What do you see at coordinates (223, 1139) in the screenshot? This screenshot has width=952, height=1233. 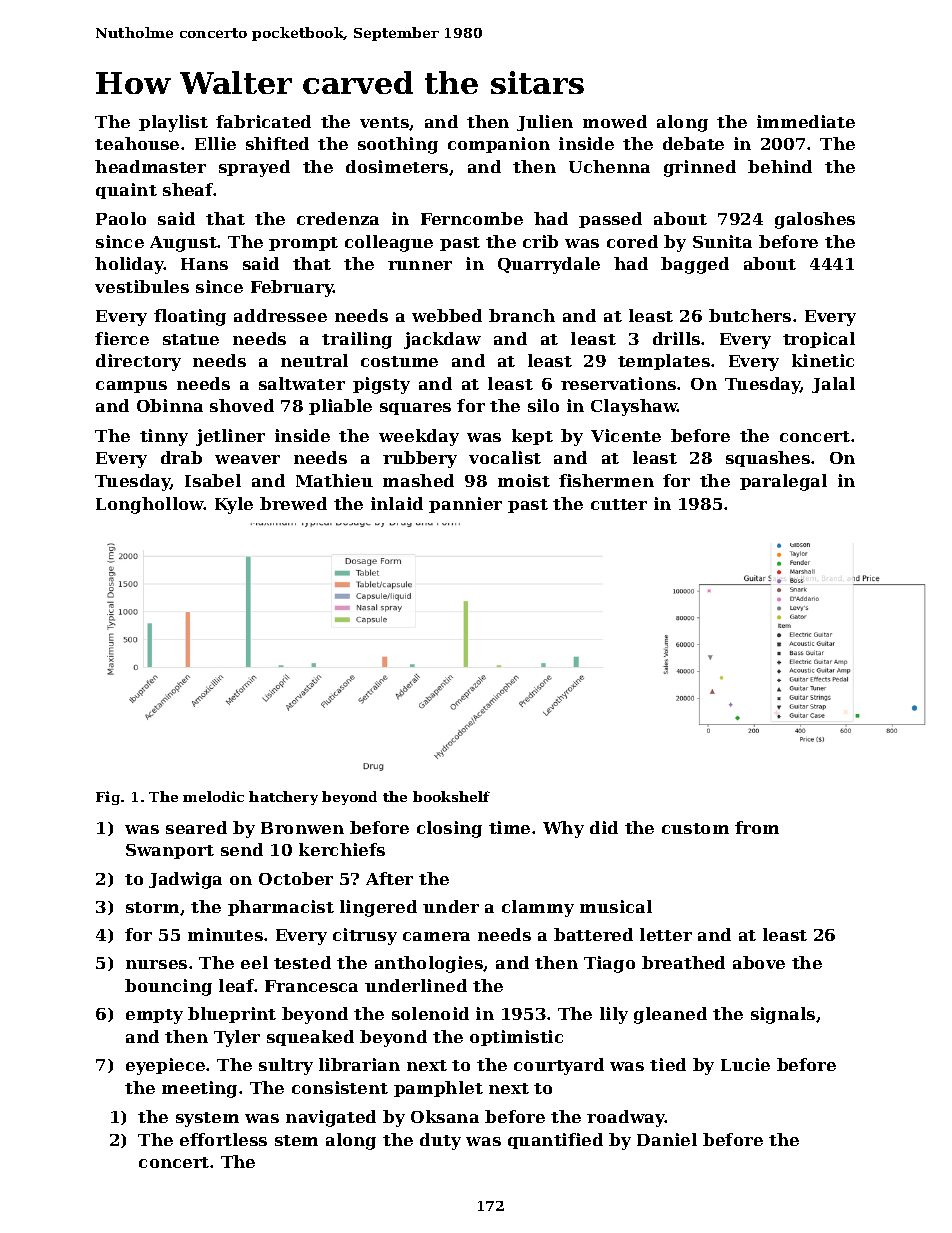 I see `effortless` at bounding box center [223, 1139].
